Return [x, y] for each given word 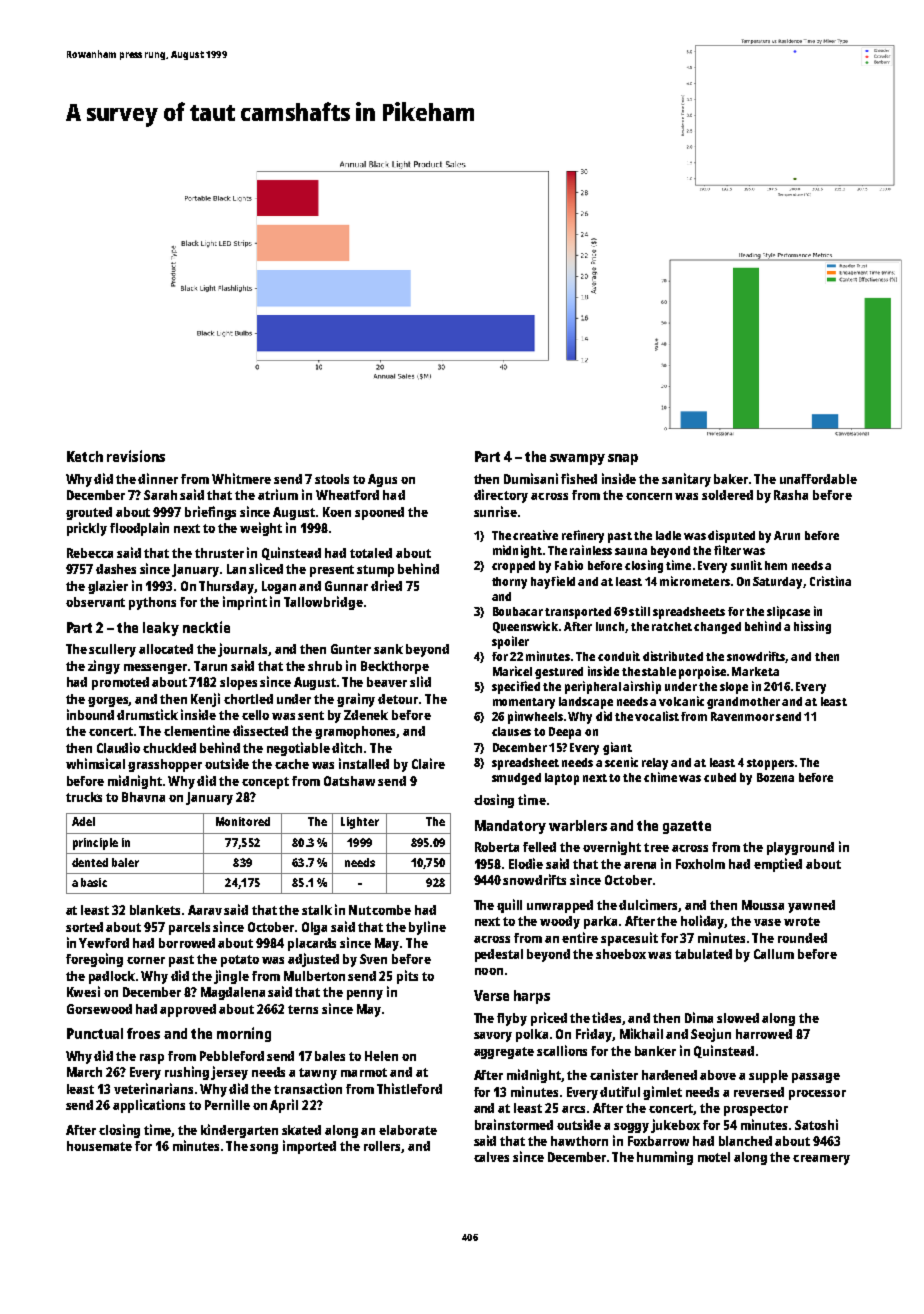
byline [427, 928]
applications [149, 1106]
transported [578, 613]
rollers [383, 1147]
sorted [84, 927]
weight [261, 529]
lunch [610, 626]
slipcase [788, 612]
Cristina [830, 581]
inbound [90, 714]
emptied [778, 865]
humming [665, 1158]
